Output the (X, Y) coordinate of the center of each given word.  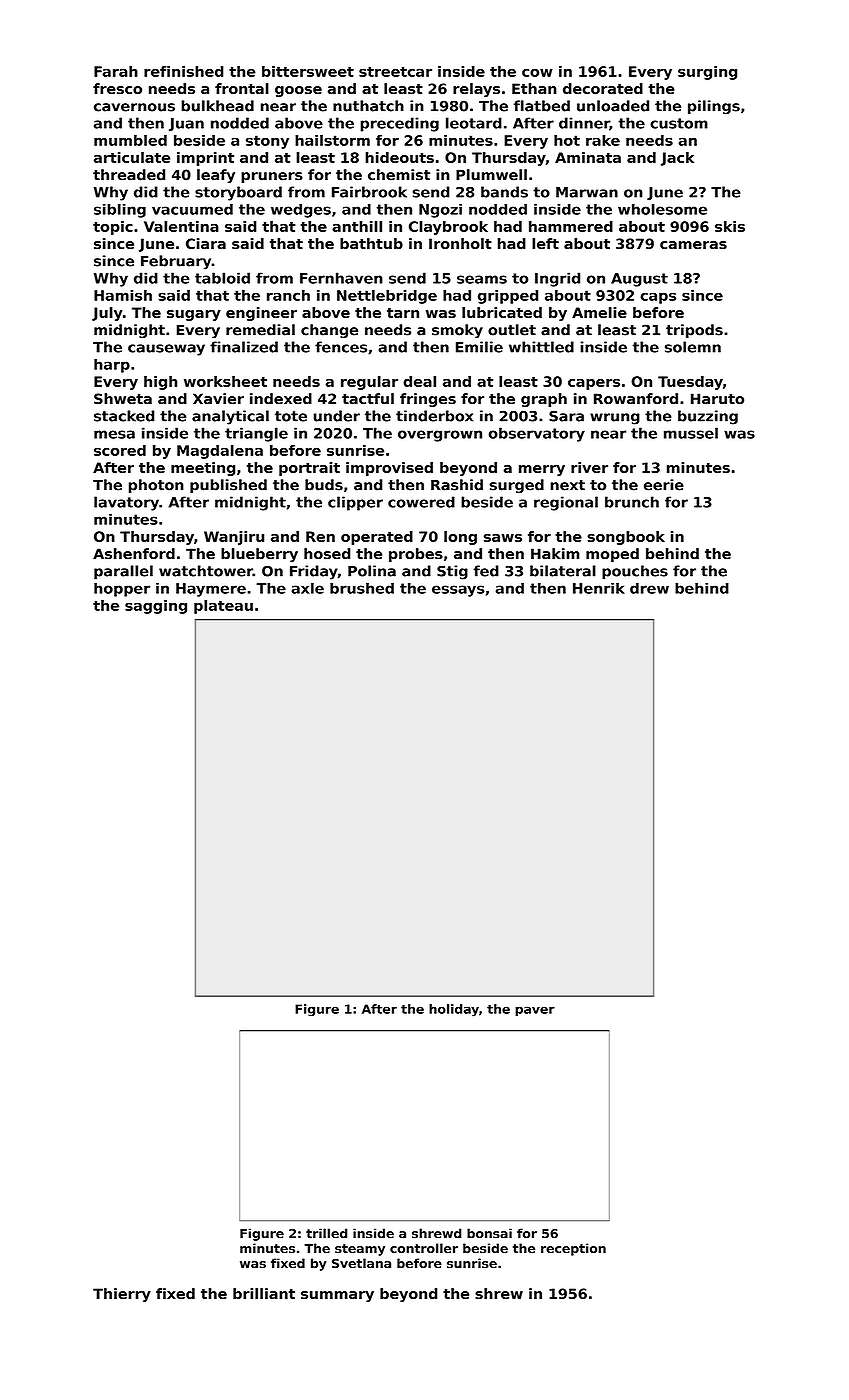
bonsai (489, 1233)
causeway (166, 350)
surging (707, 73)
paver (535, 1011)
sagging (156, 607)
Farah (116, 71)
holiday (454, 1010)
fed (486, 571)
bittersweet (308, 71)
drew (649, 588)
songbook (626, 538)
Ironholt (460, 243)
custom (679, 123)
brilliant (264, 1293)
